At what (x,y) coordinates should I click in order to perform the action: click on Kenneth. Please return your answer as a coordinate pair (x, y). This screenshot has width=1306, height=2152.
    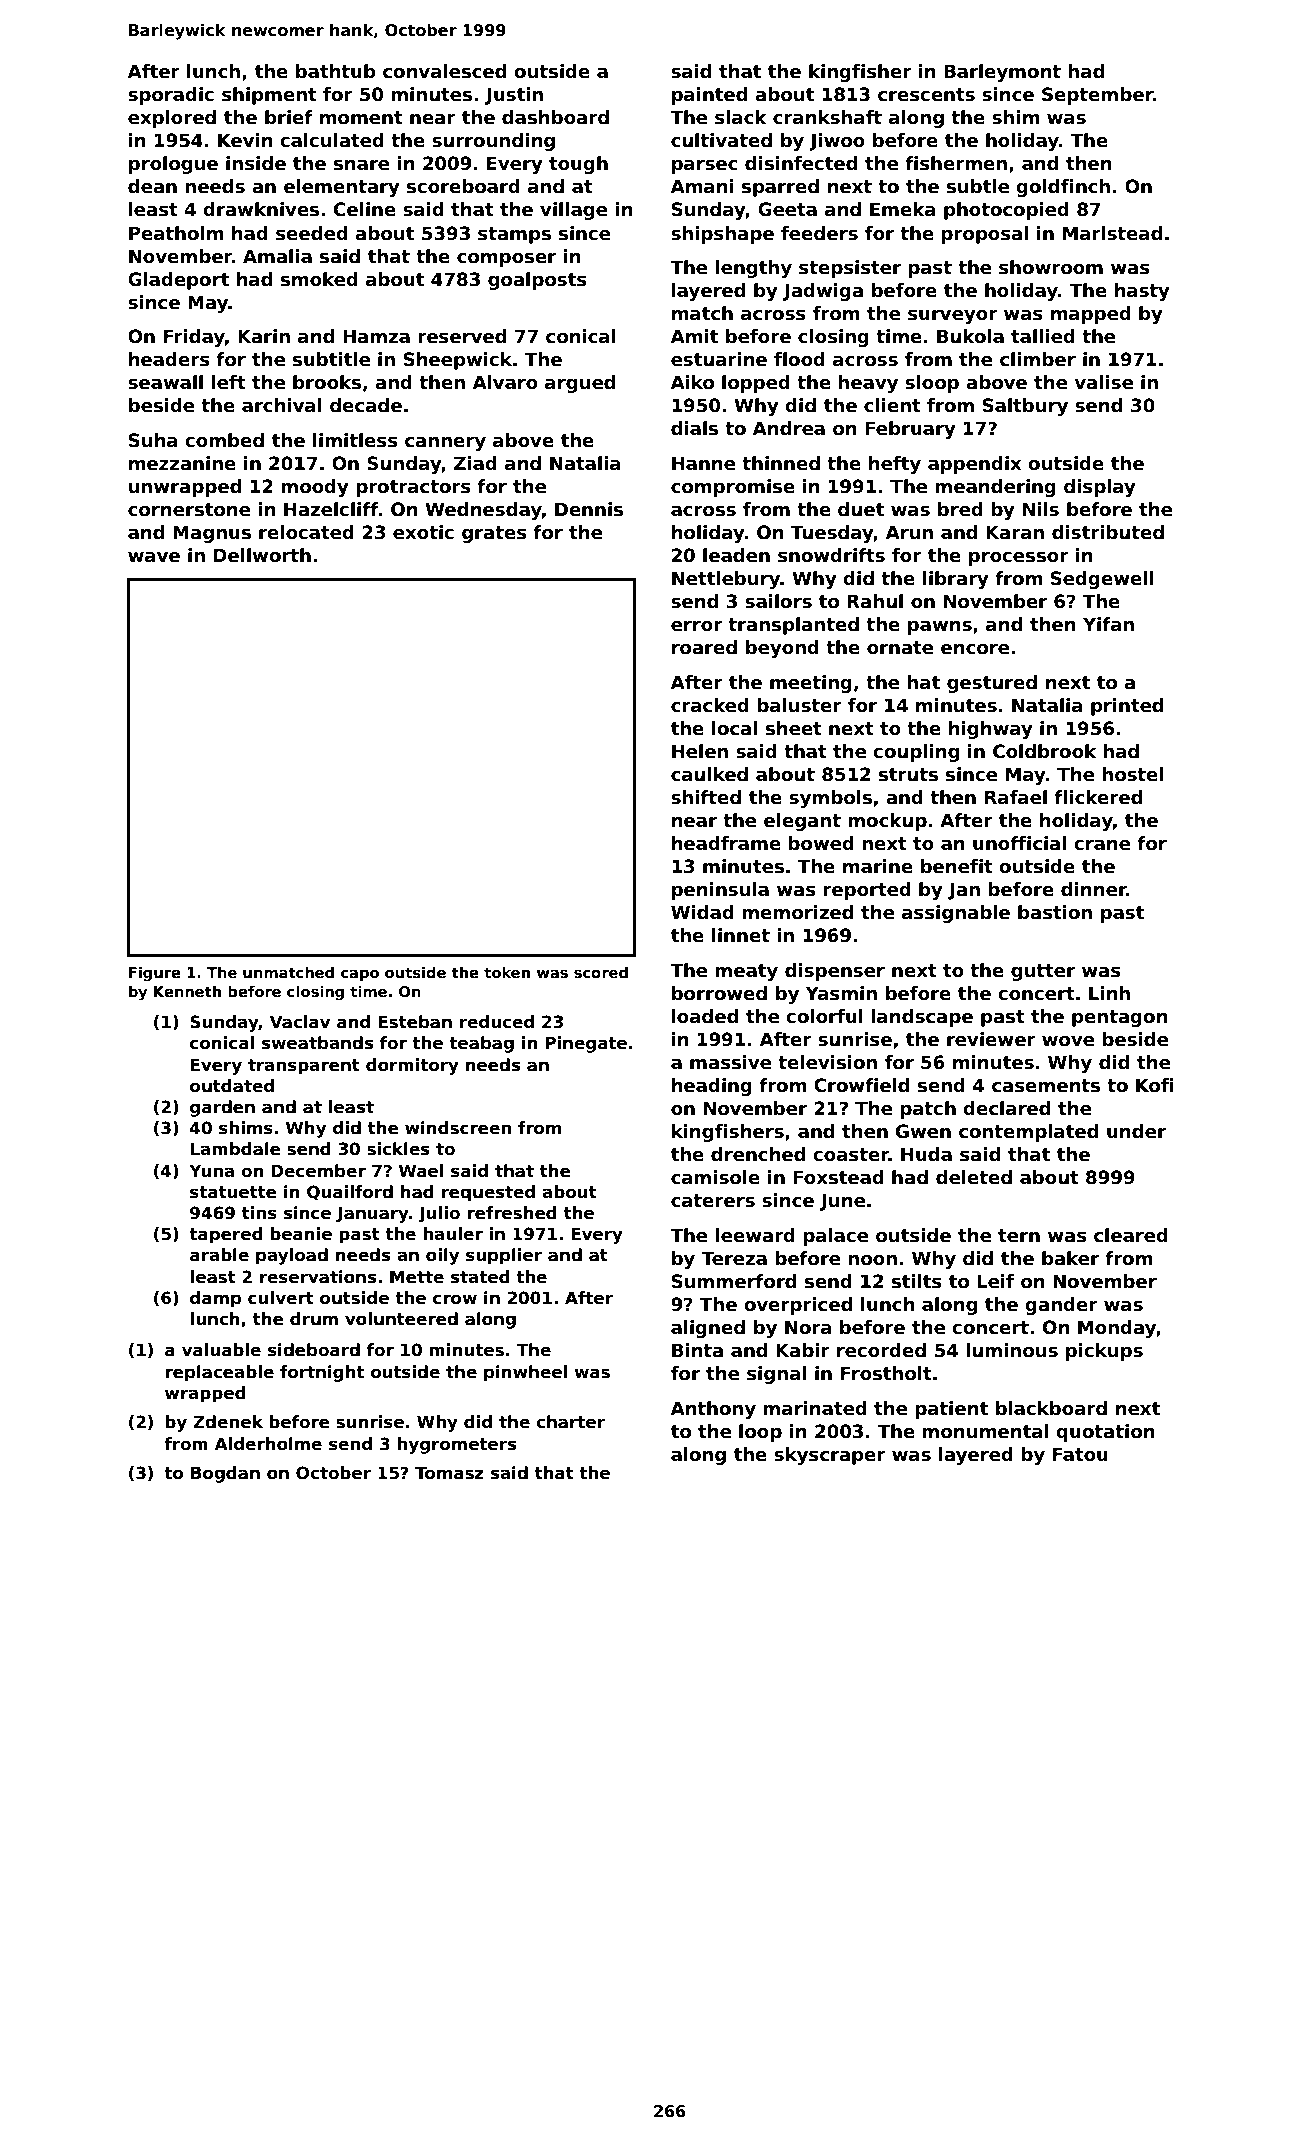
    Looking at the image, I should click on (187, 991).
